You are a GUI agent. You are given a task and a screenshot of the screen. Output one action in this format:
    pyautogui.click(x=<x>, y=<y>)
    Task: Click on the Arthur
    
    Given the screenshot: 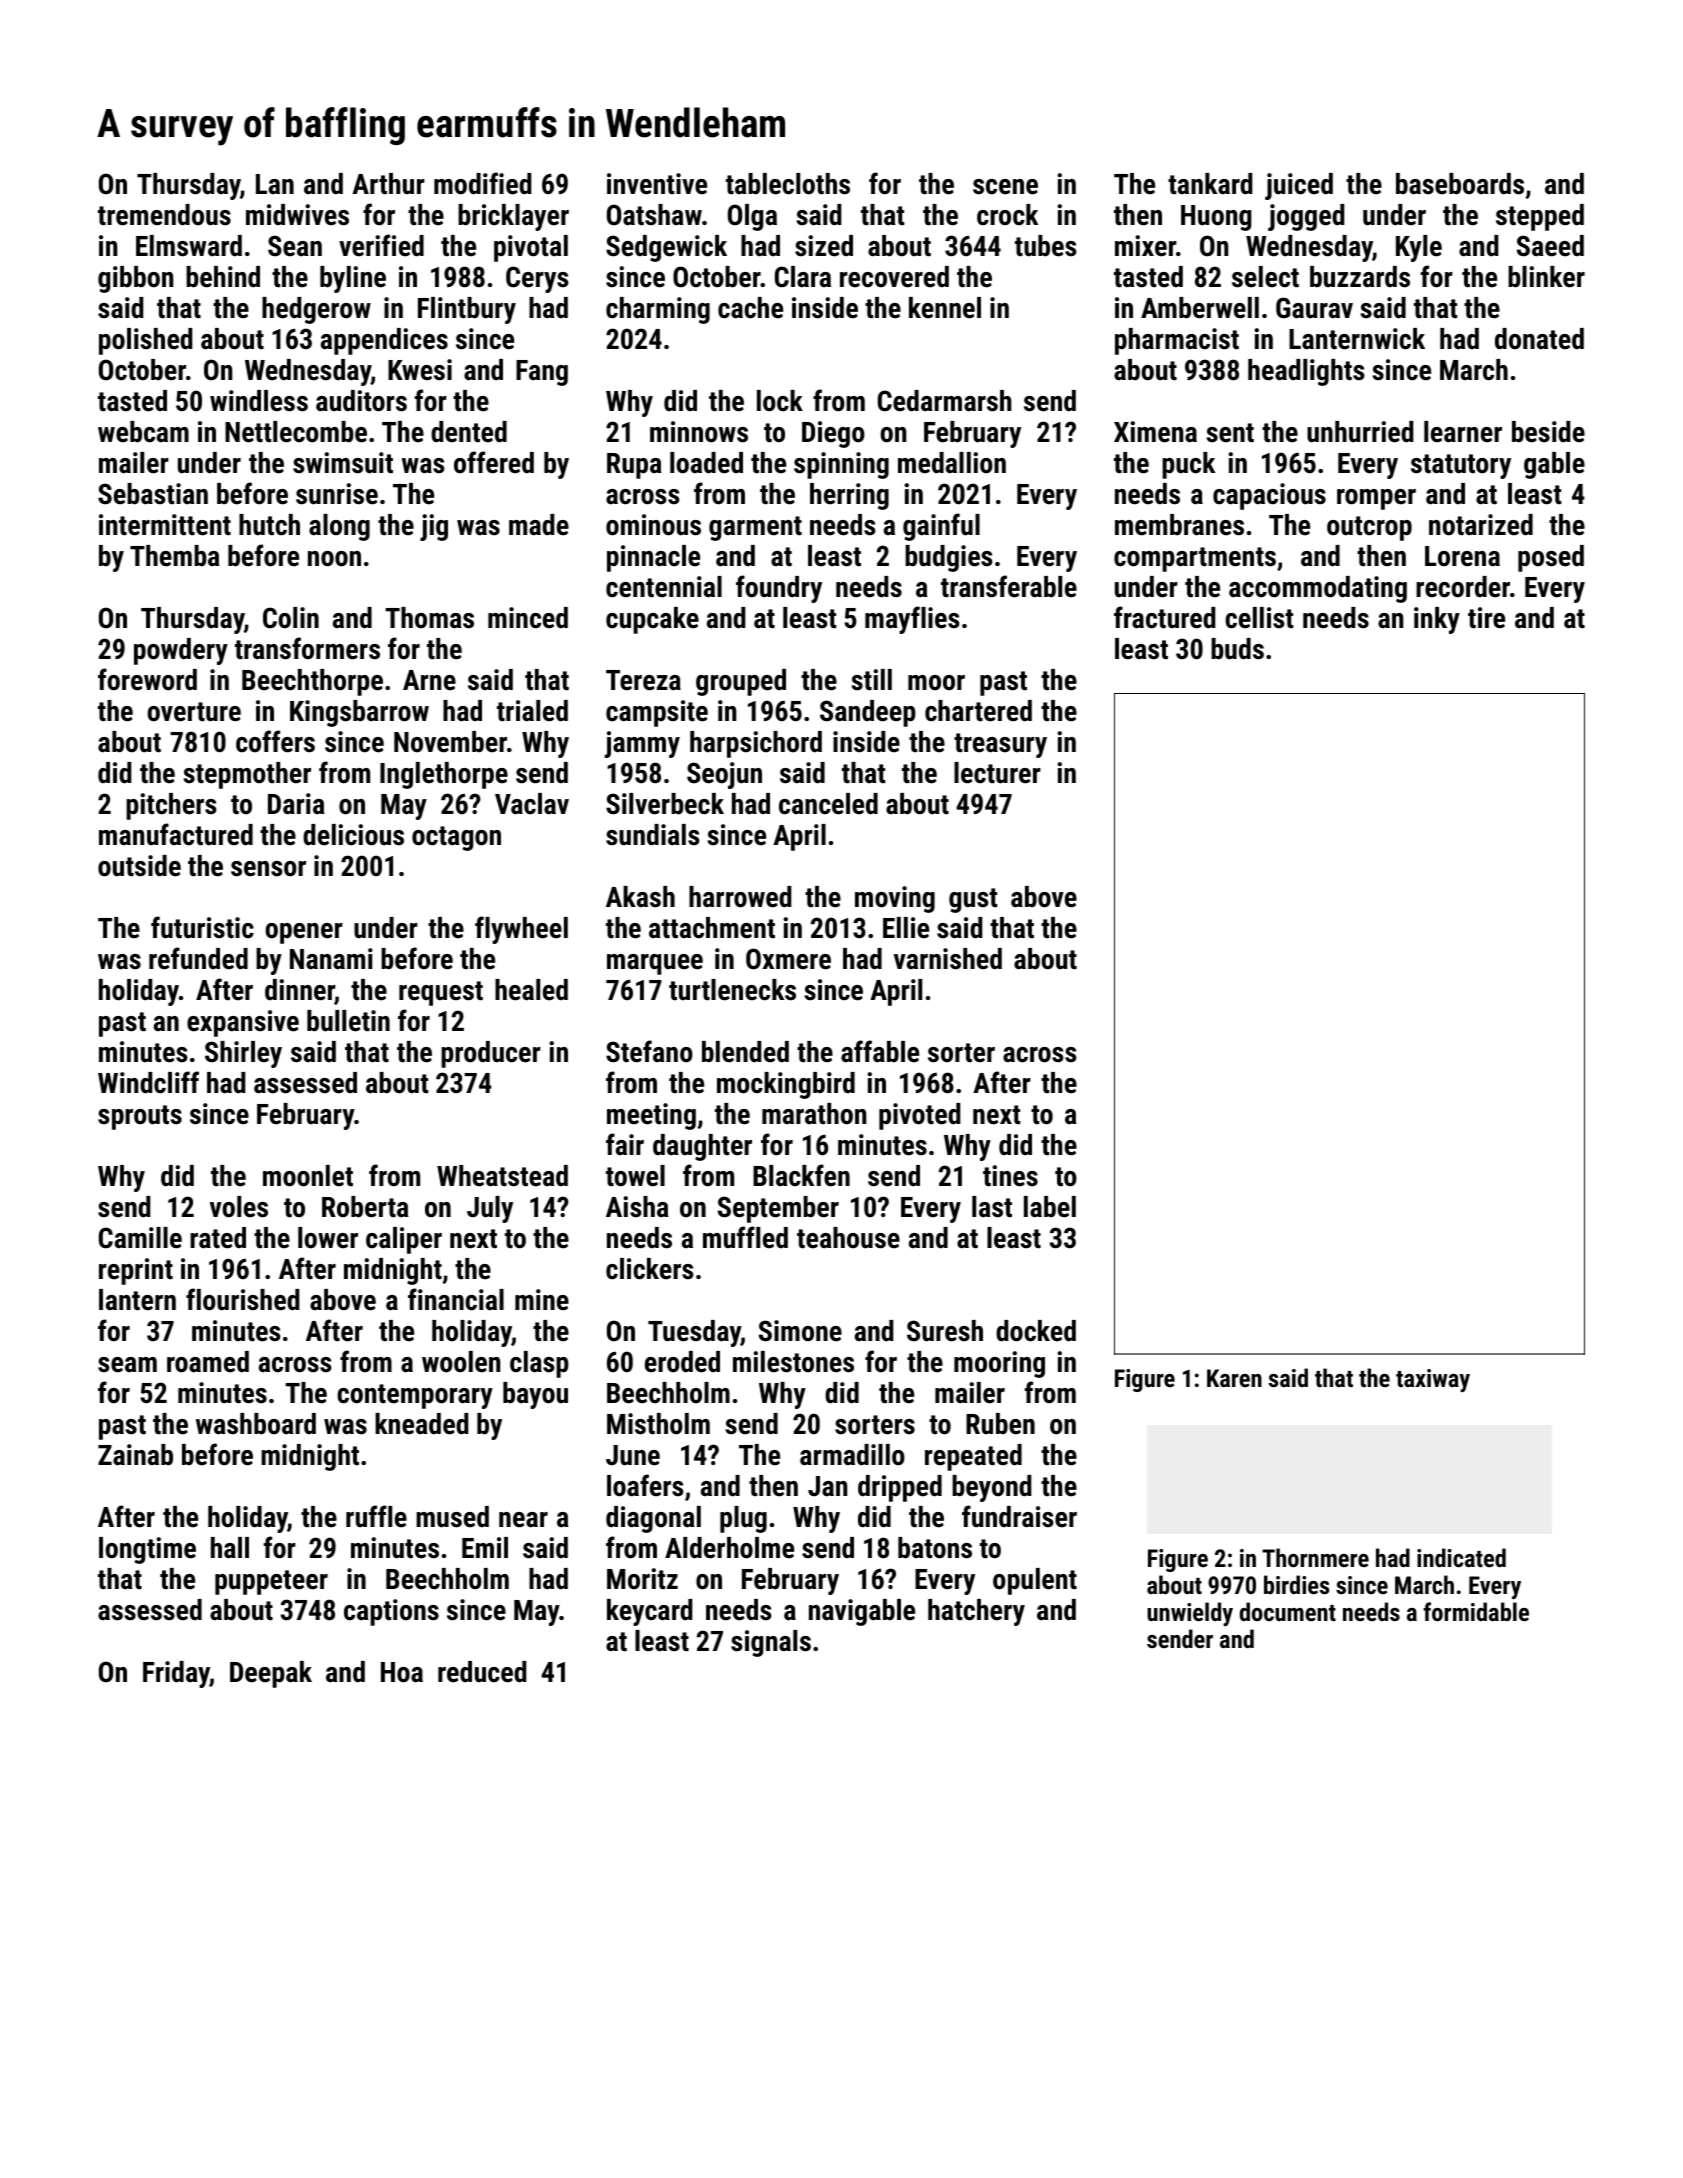 What is the action you would take?
    pyautogui.click(x=388, y=184)
